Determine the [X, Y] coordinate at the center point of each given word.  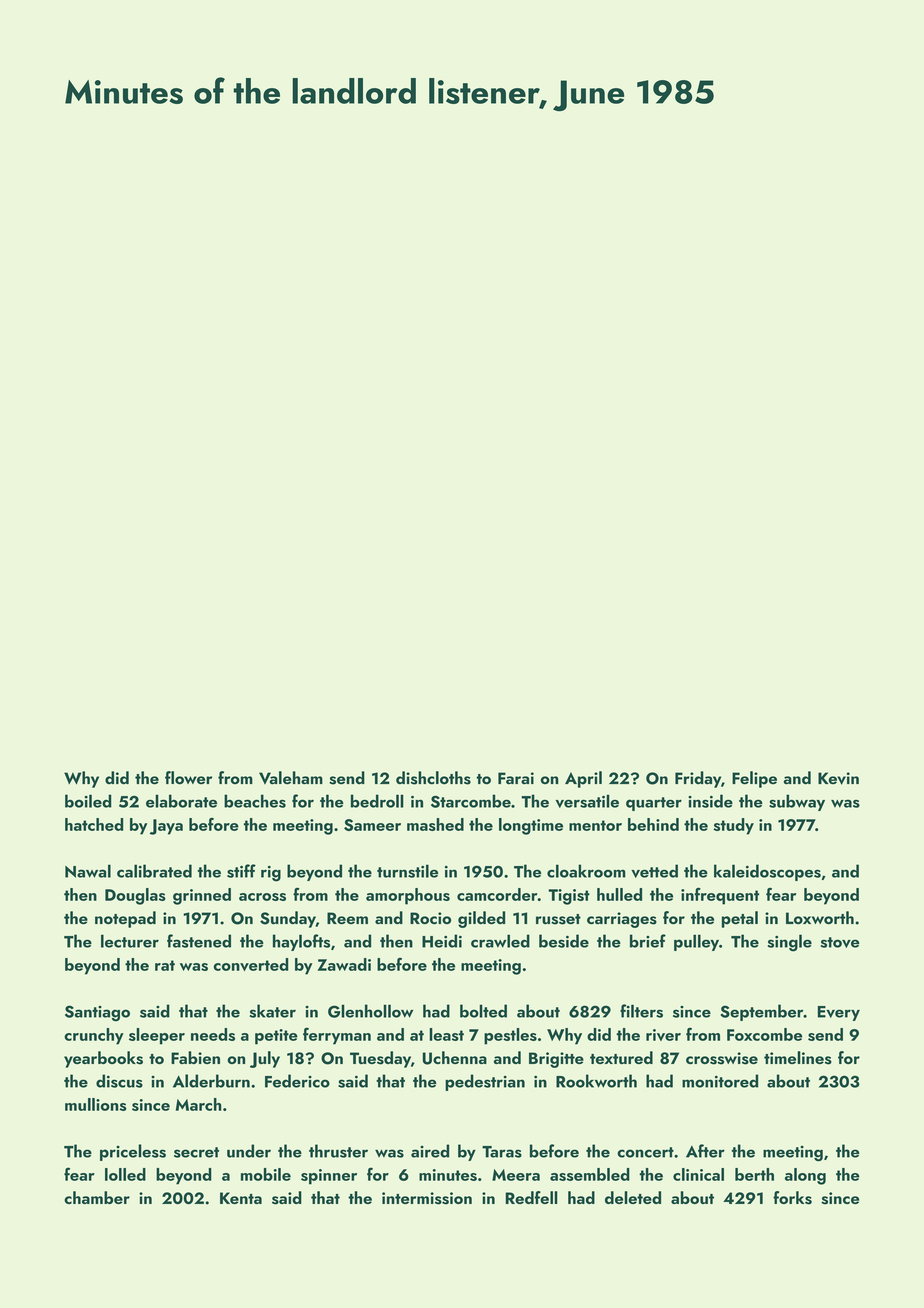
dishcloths [433, 778]
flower [188, 778]
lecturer [130, 941]
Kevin [838, 778]
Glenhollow [370, 1011]
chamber [97, 1197]
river [663, 1035]
